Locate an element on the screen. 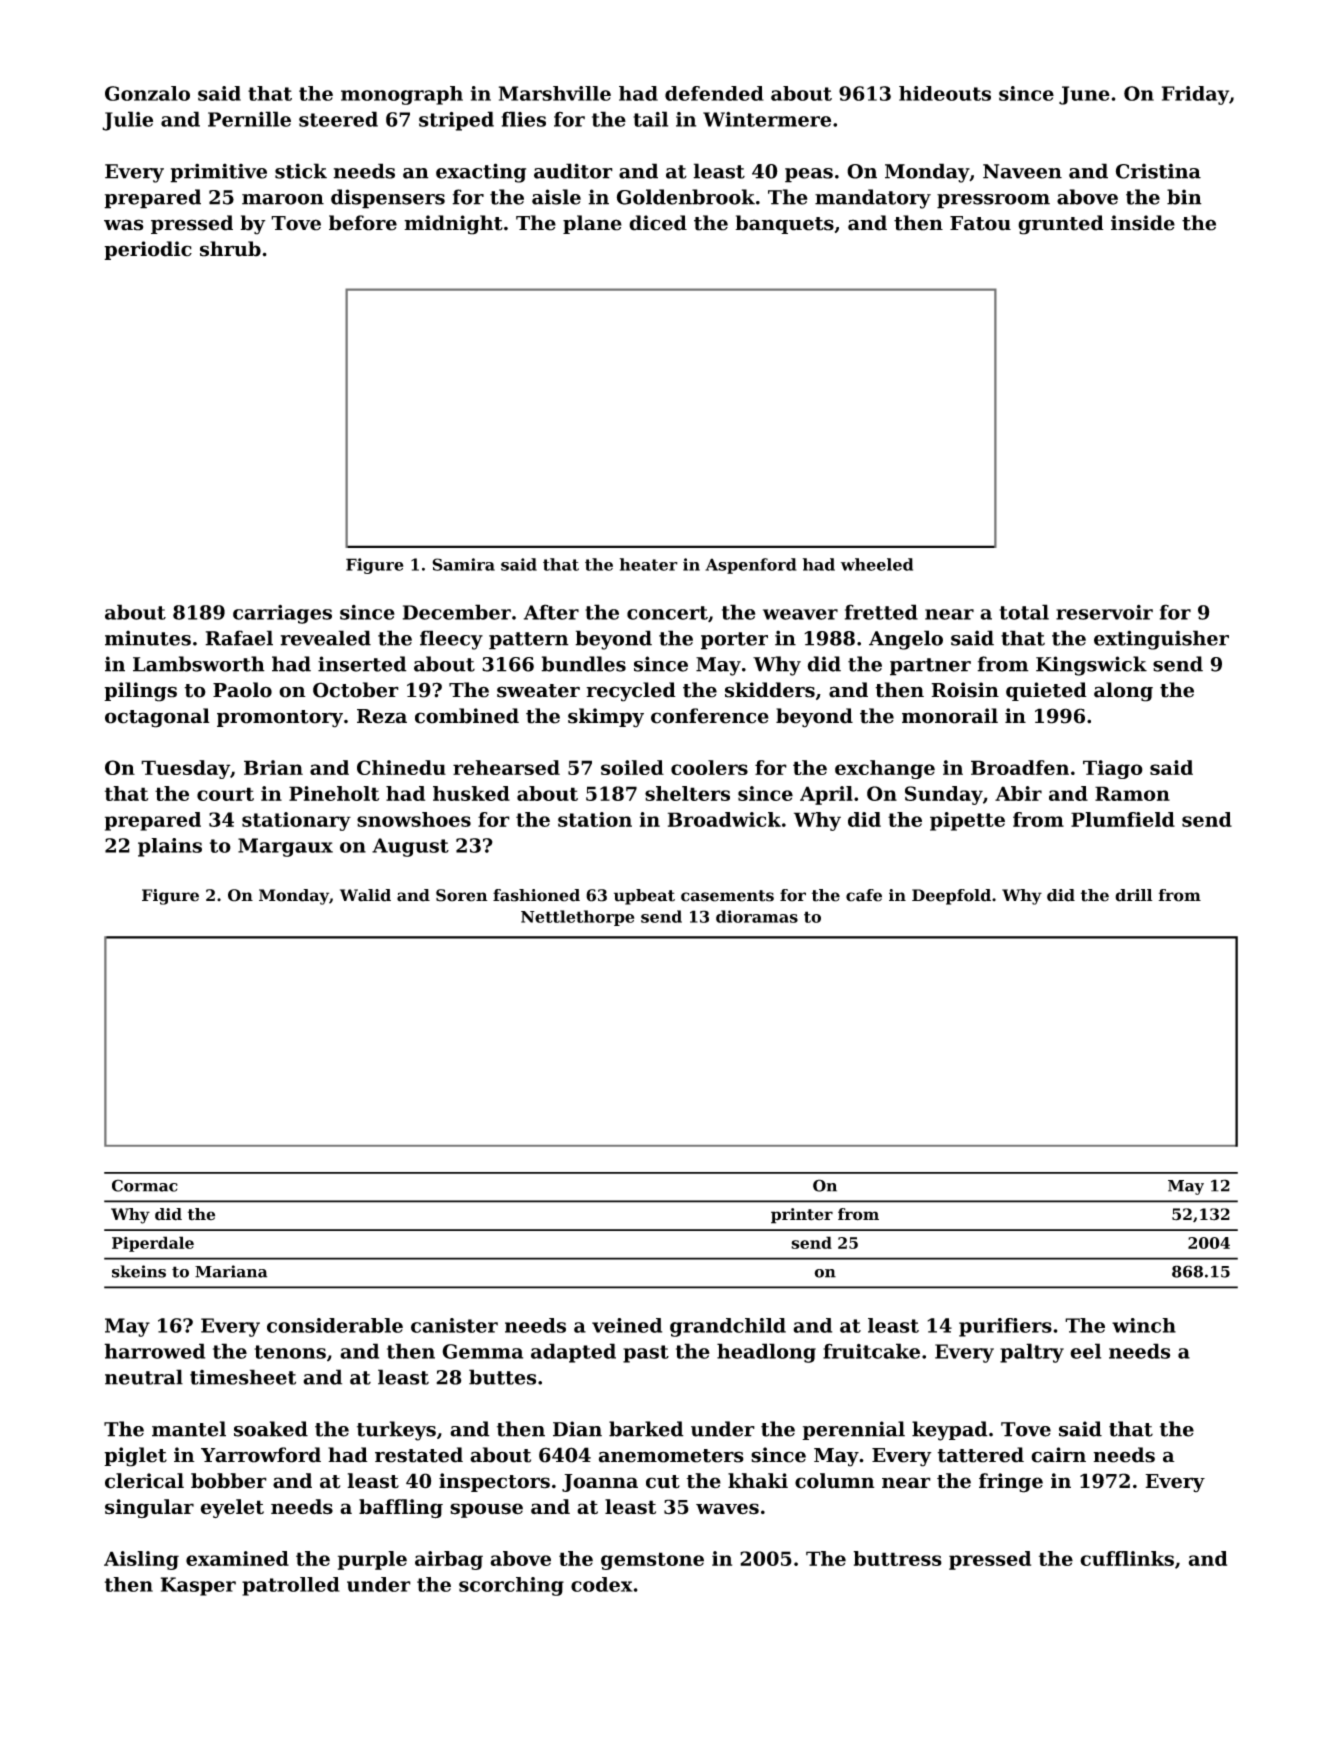 Image resolution: width=1342 pixels, height=1737 pixels. Marshville is located at coordinates (555, 93).
